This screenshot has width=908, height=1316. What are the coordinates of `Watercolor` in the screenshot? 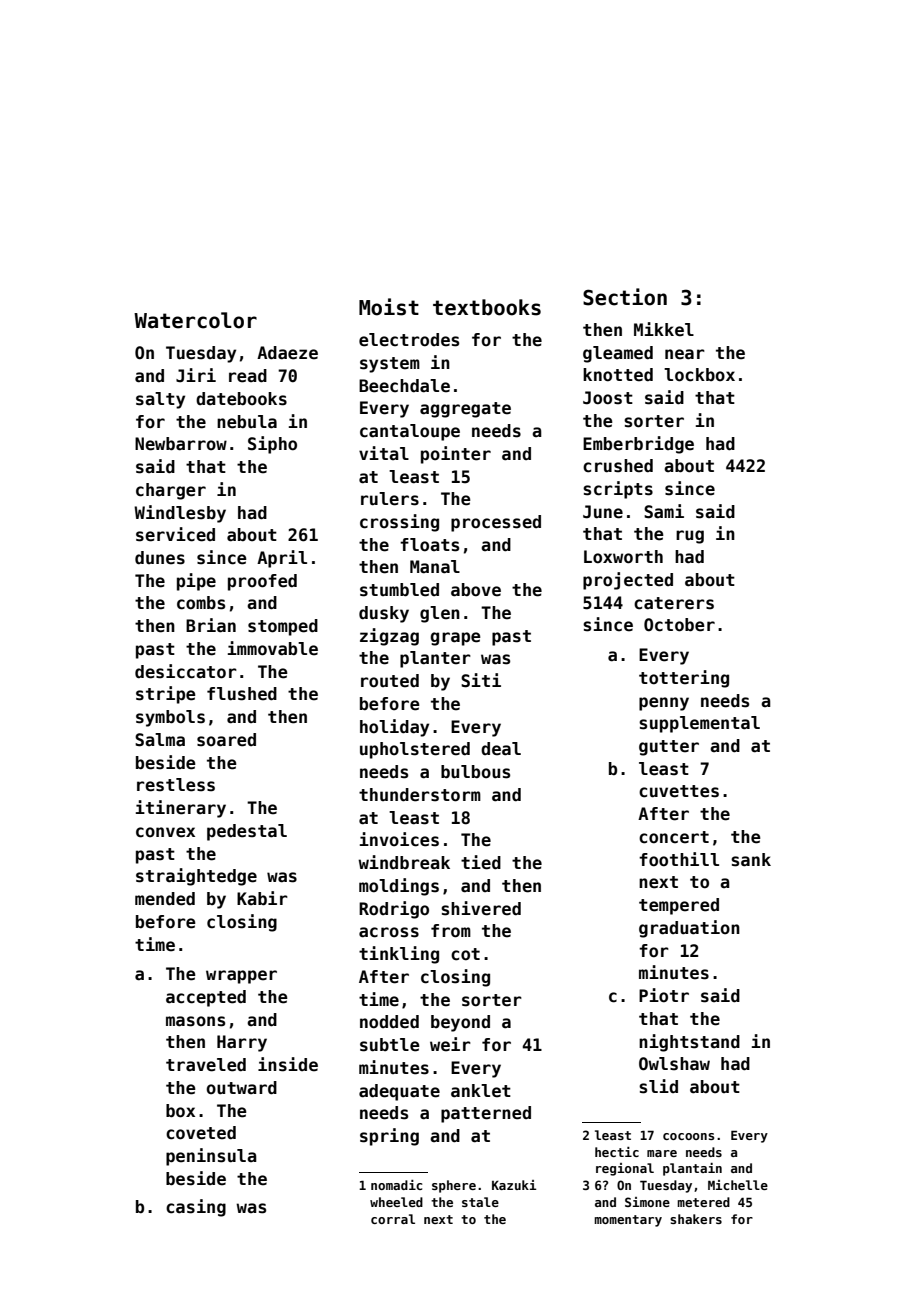 It's located at (195, 320).
